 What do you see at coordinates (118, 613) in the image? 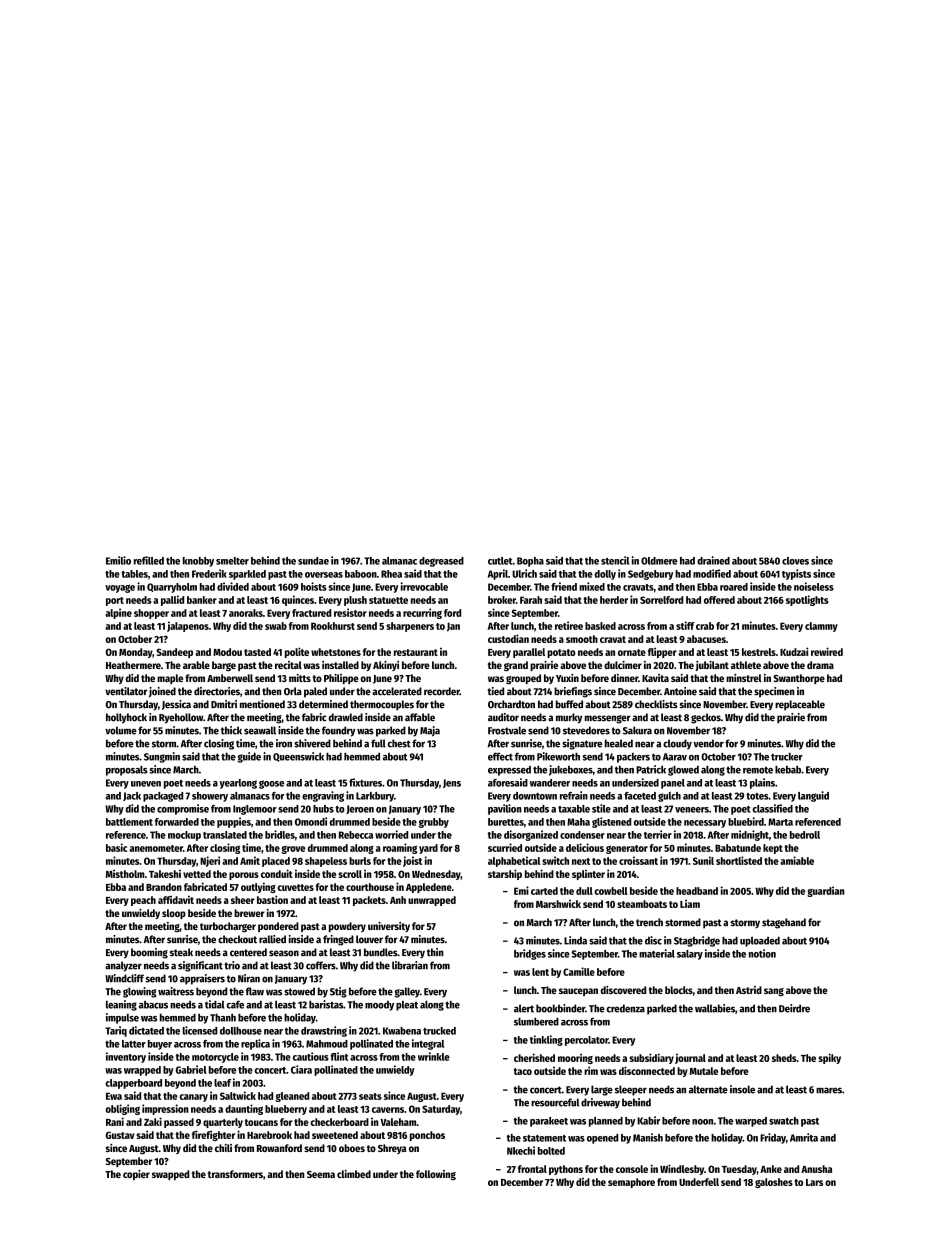
I see `alpine` at bounding box center [118, 613].
